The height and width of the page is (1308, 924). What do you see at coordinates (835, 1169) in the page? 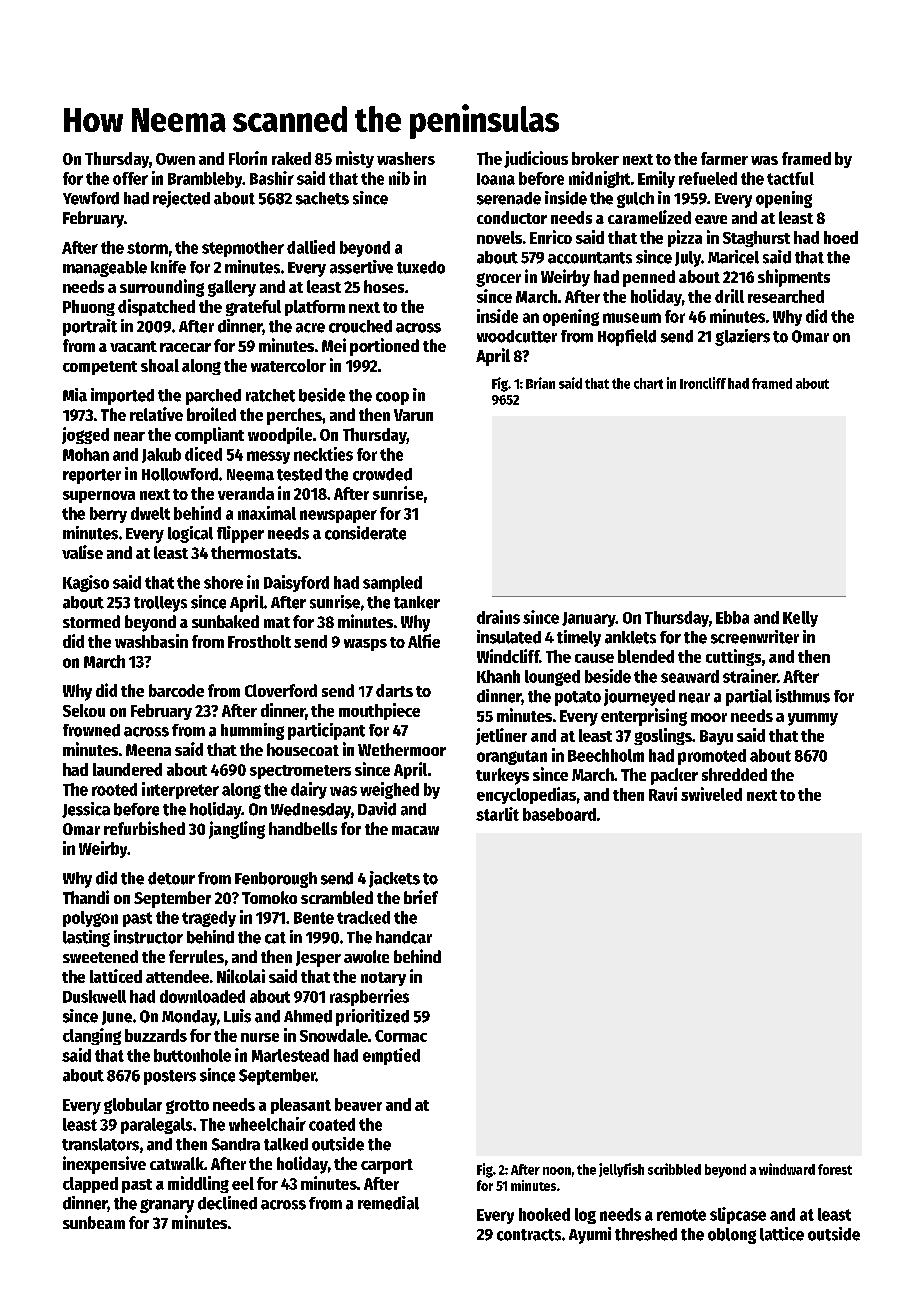
I see `forest` at bounding box center [835, 1169].
